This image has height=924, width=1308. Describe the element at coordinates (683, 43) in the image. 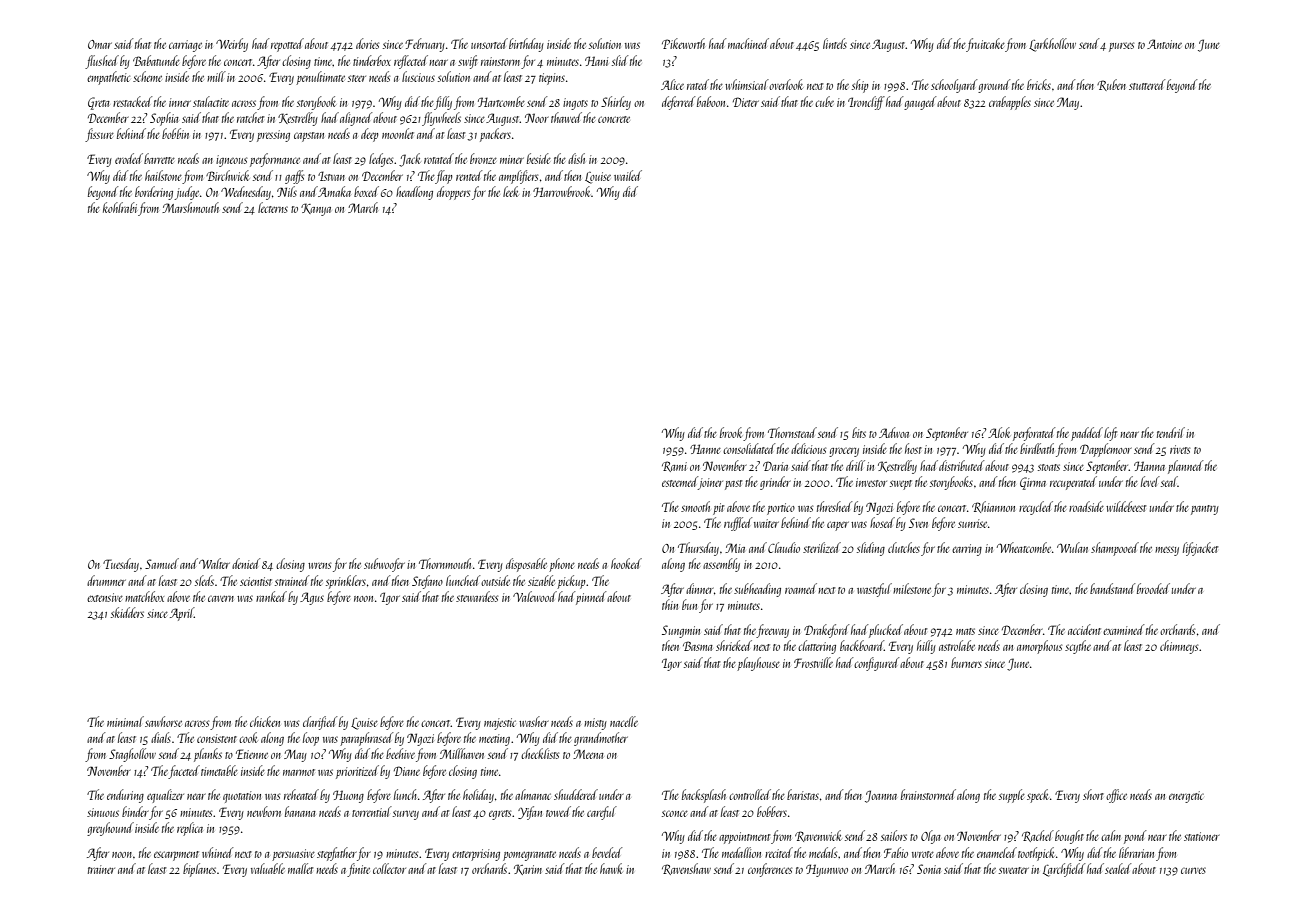

I see `Pikeworth` at that location.
